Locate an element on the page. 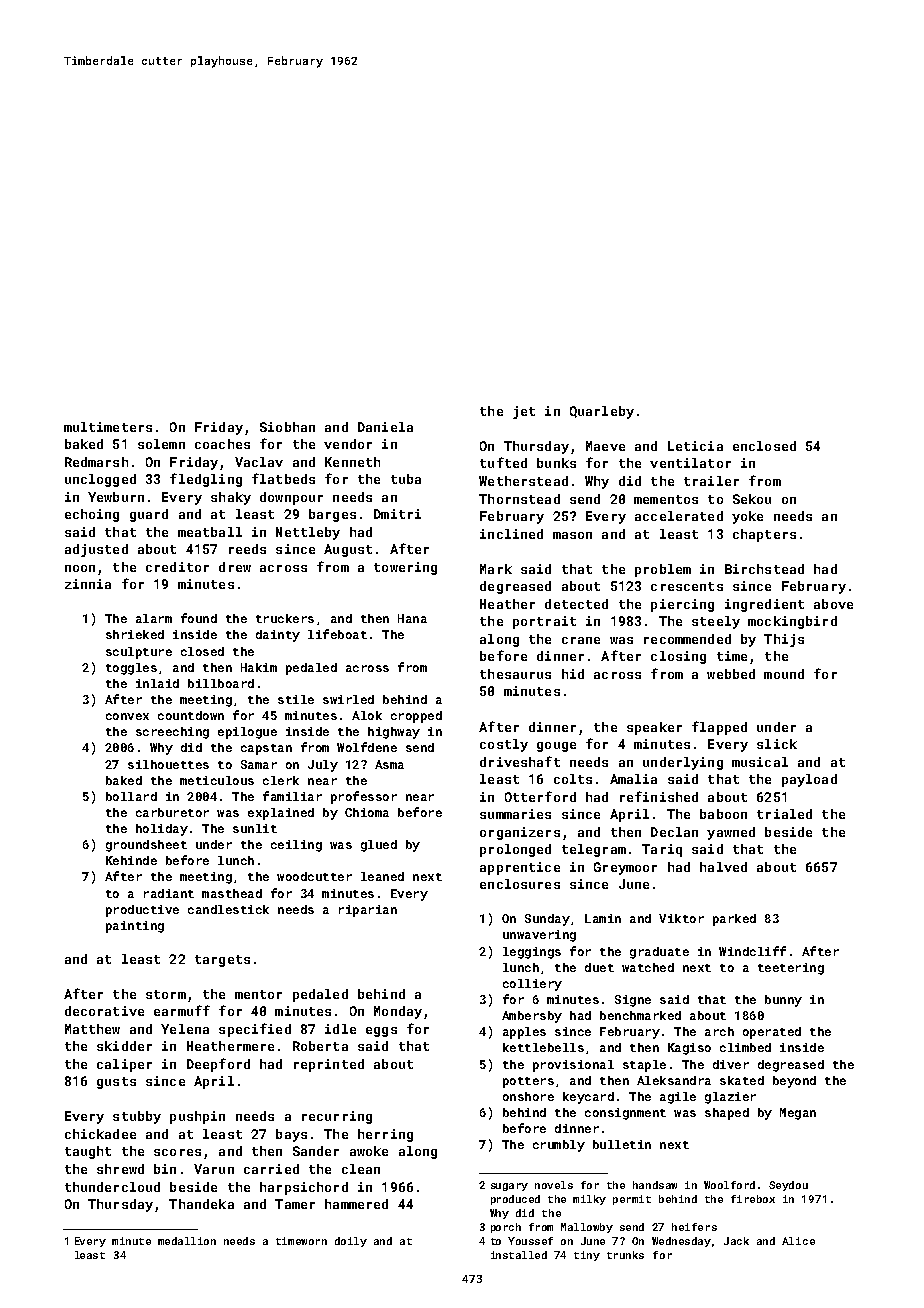 The image size is (924, 1308). storm is located at coordinates (166, 994).
